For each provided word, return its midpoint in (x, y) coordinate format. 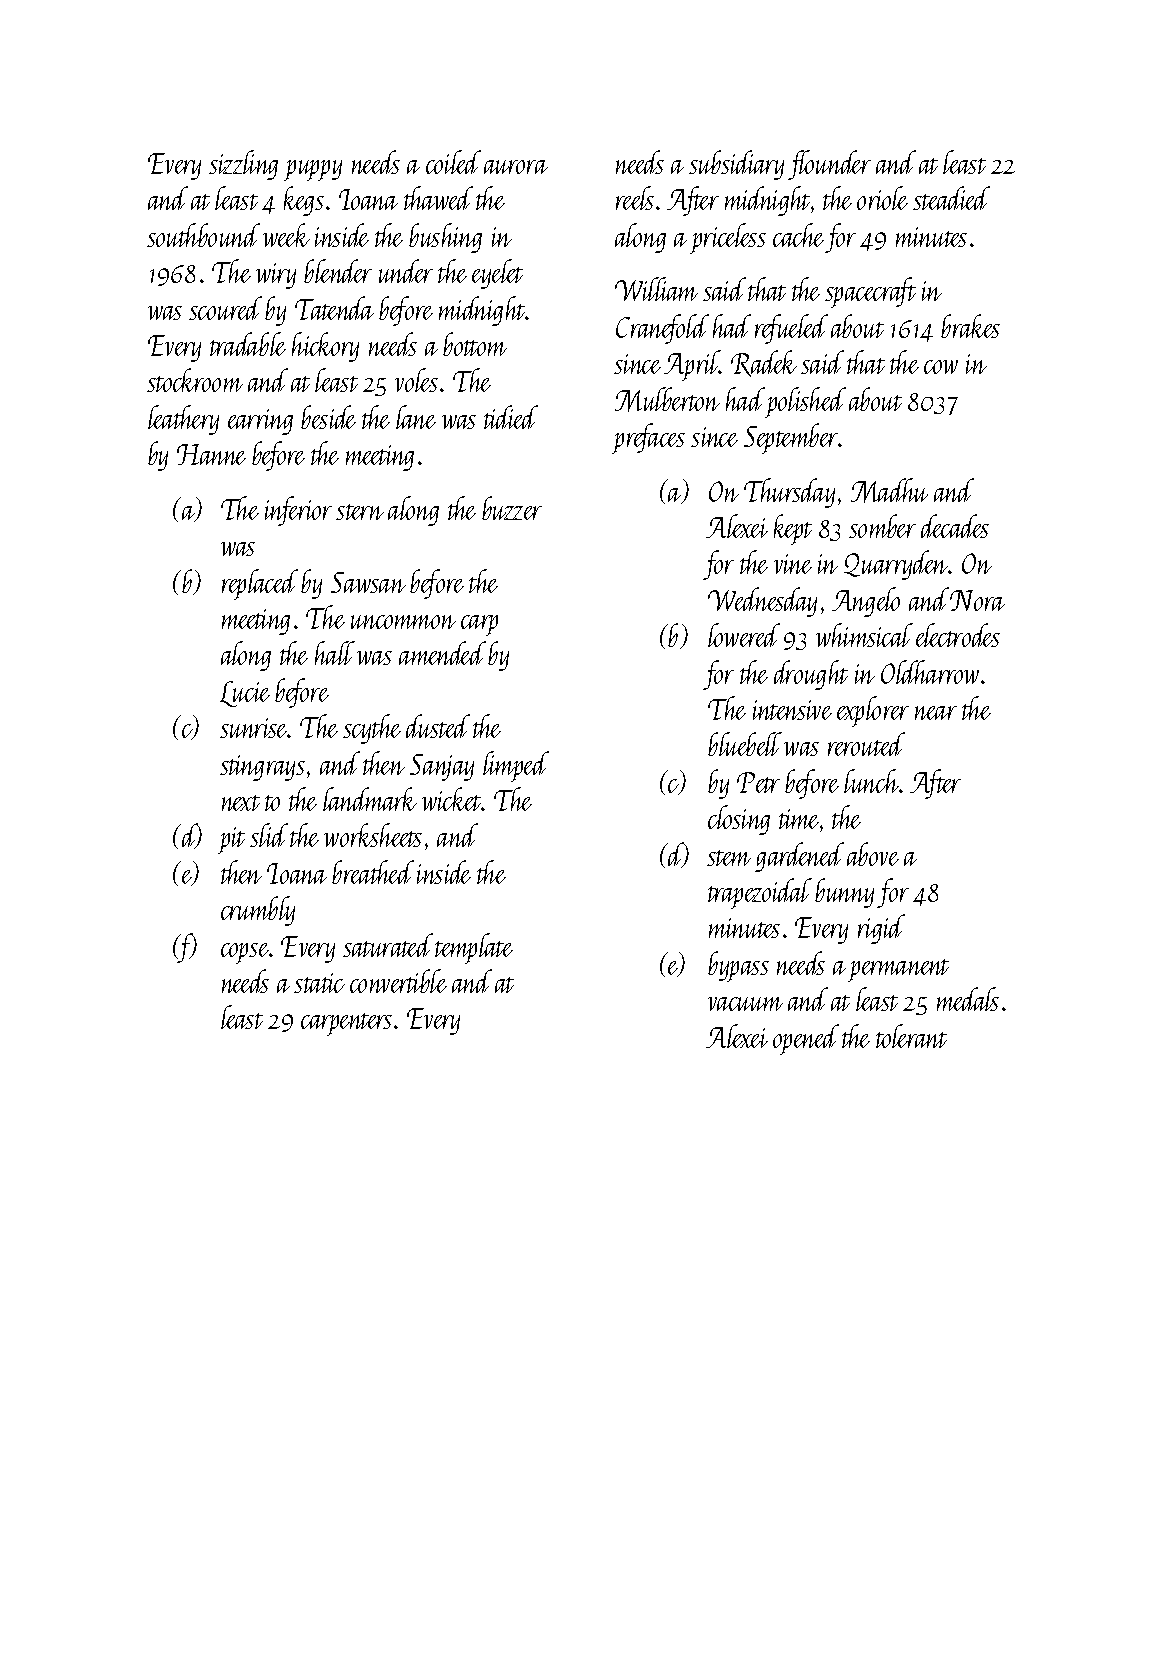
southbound (203, 235)
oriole (882, 198)
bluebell (745, 744)
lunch (871, 781)
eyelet (497, 274)
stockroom (195, 380)
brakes (970, 326)
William (656, 289)
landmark (370, 799)
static (319, 983)
